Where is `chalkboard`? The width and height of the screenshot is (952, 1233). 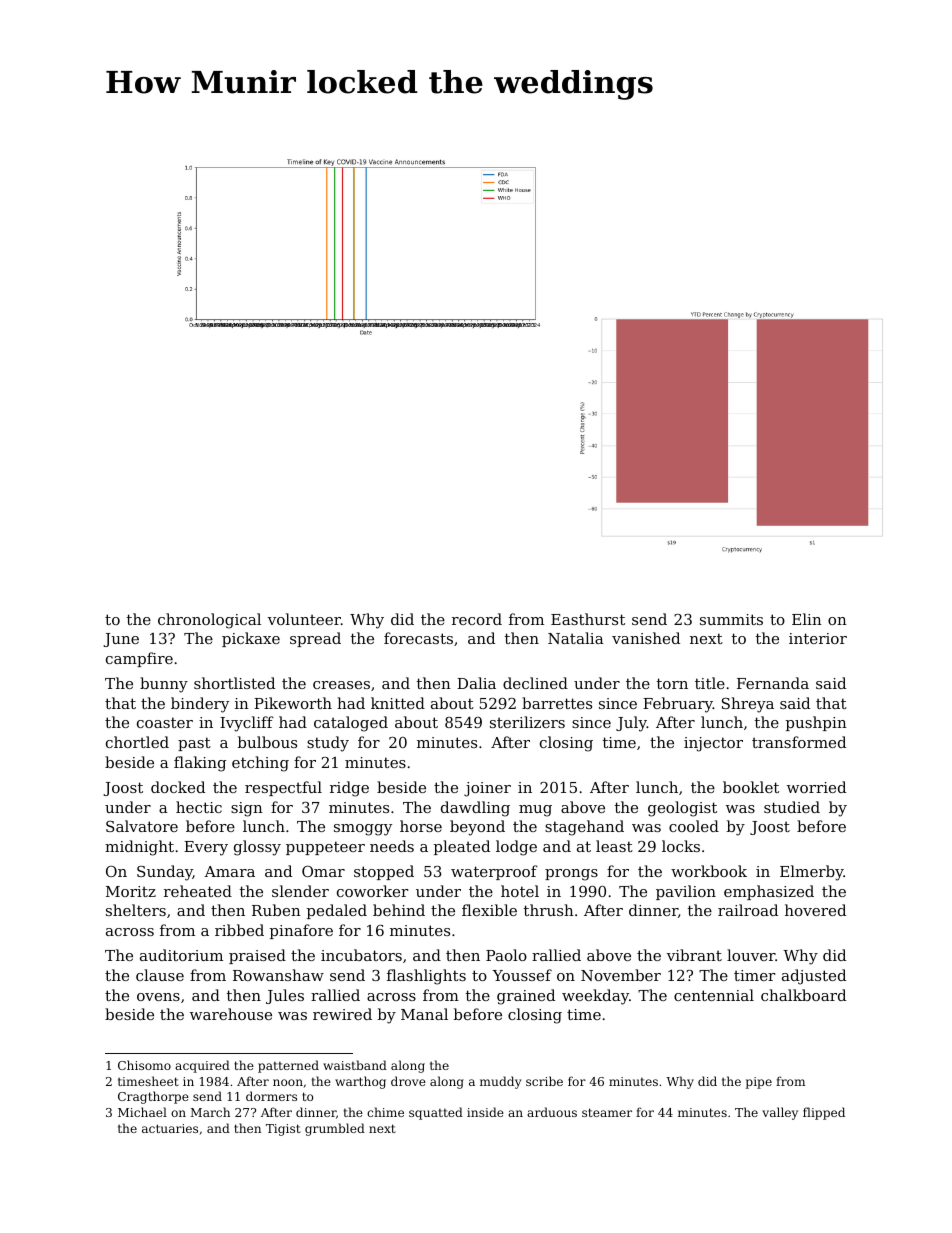 chalkboard is located at coordinates (803, 995).
